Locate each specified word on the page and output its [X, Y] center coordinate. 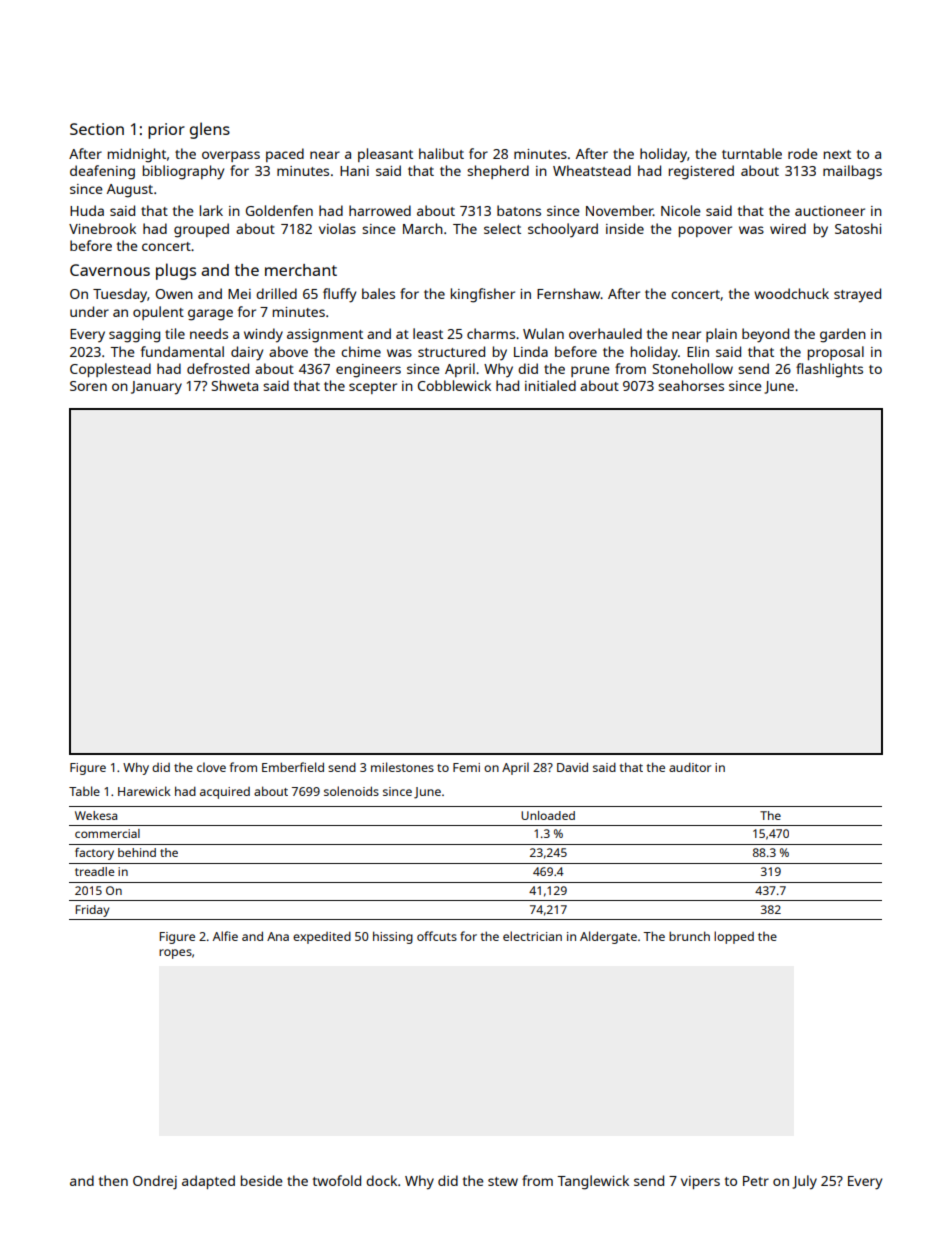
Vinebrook [102, 228]
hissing [393, 937]
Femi [466, 767]
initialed [550, 385]
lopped [734, 937]
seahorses [691, 385]
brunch [689, 936]
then [113, 1180]
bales [378, 293]
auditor [690, 767]
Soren [88, 386]
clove [211, 767]
